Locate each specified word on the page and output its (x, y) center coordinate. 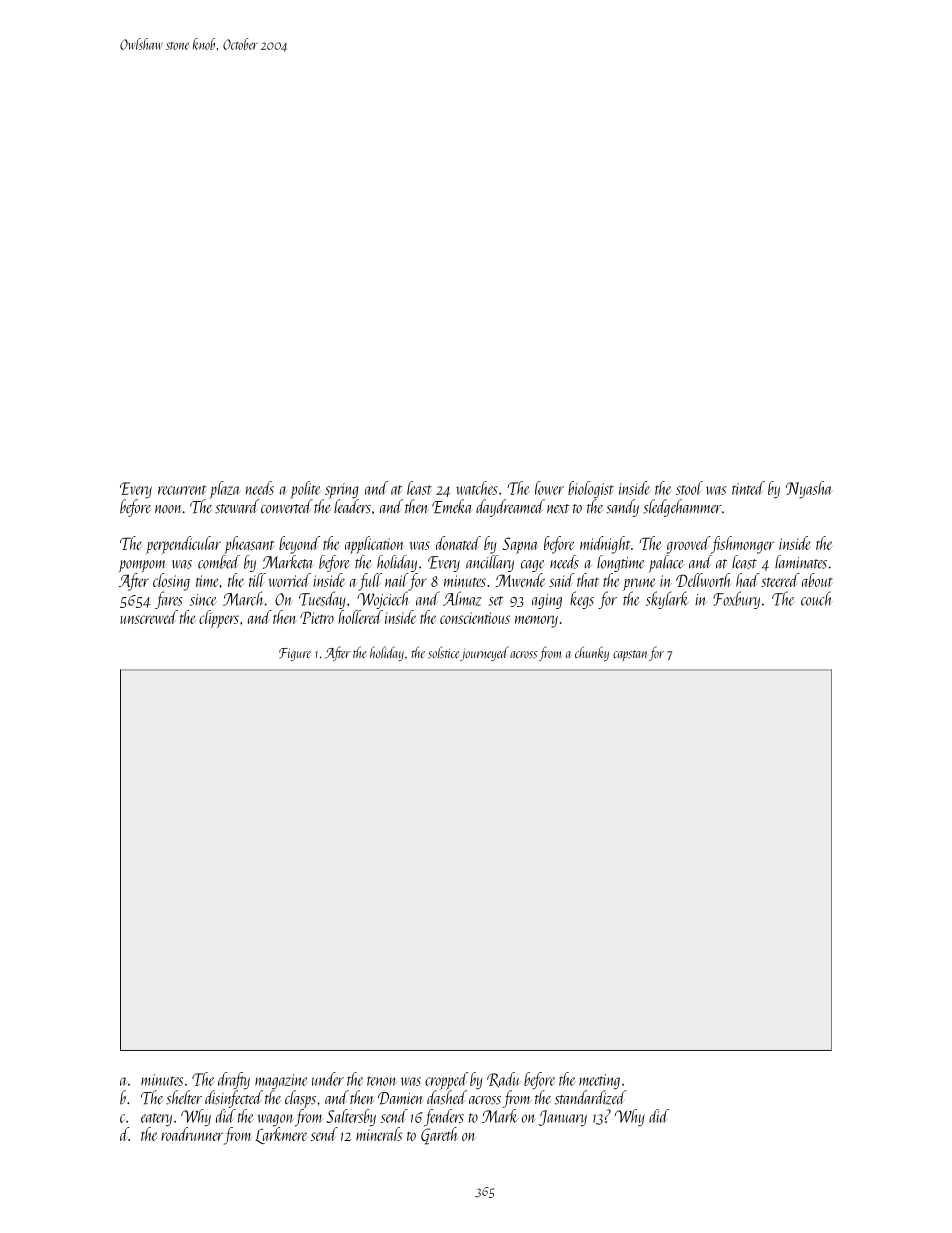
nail (396, 580)
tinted (748, 488)
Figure (295, 654)
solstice (443, 652)
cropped (446, 1081)
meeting (599, 1081)
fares (169, 600)
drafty (234, 1080)
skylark (667, 600)
